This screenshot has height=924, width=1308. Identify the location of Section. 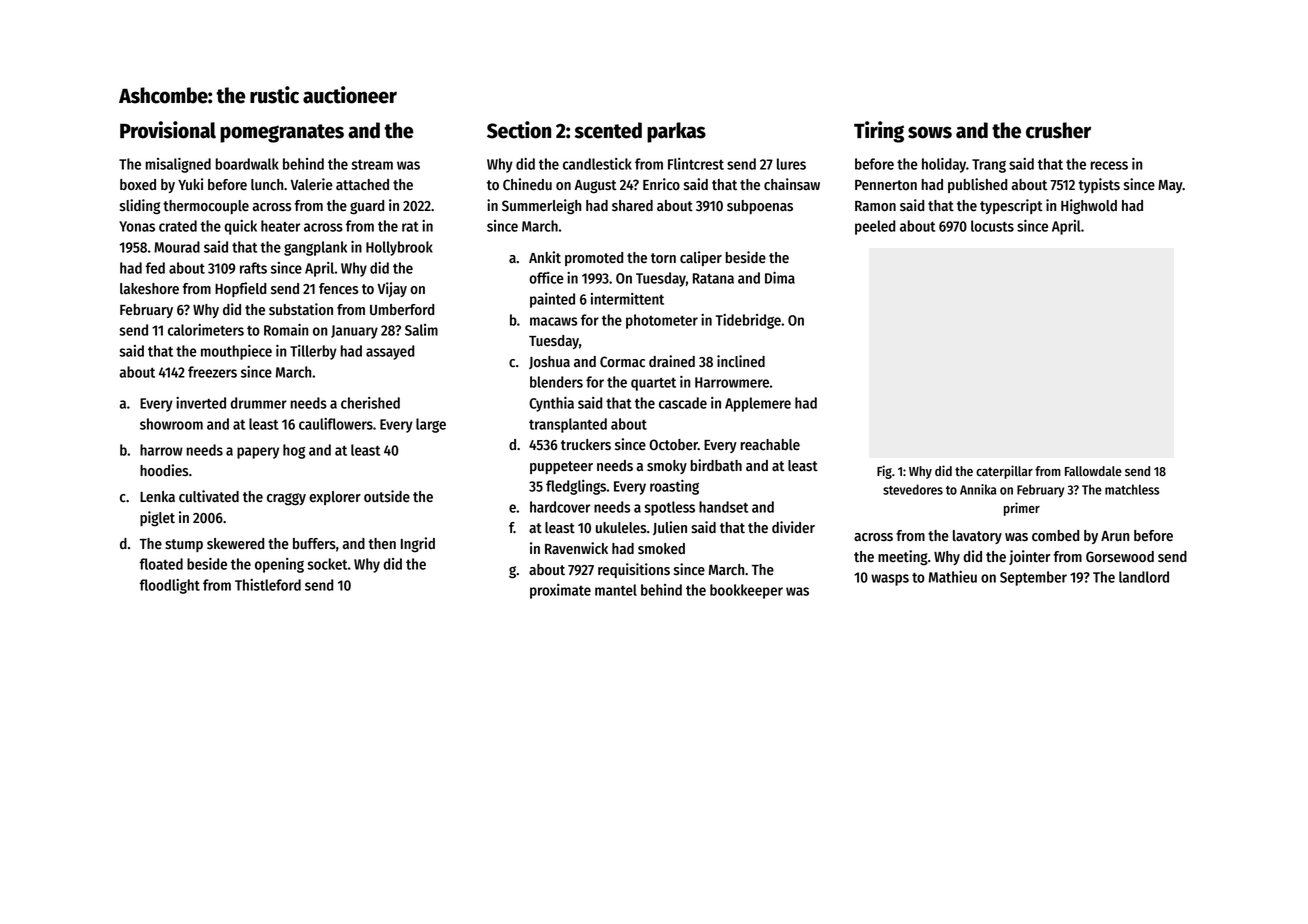
(519, 130).
